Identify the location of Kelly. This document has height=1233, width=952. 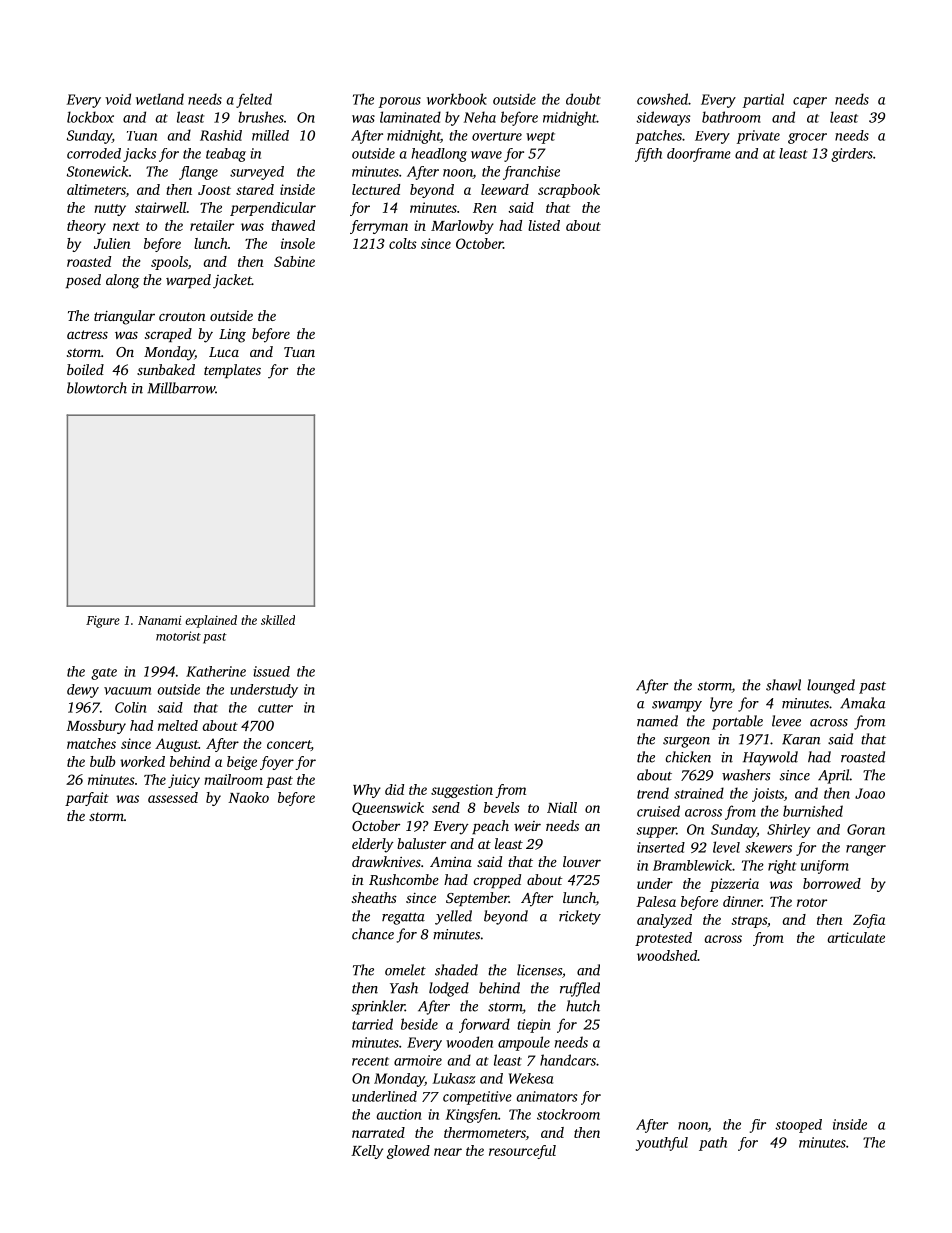
(367, 1152).
